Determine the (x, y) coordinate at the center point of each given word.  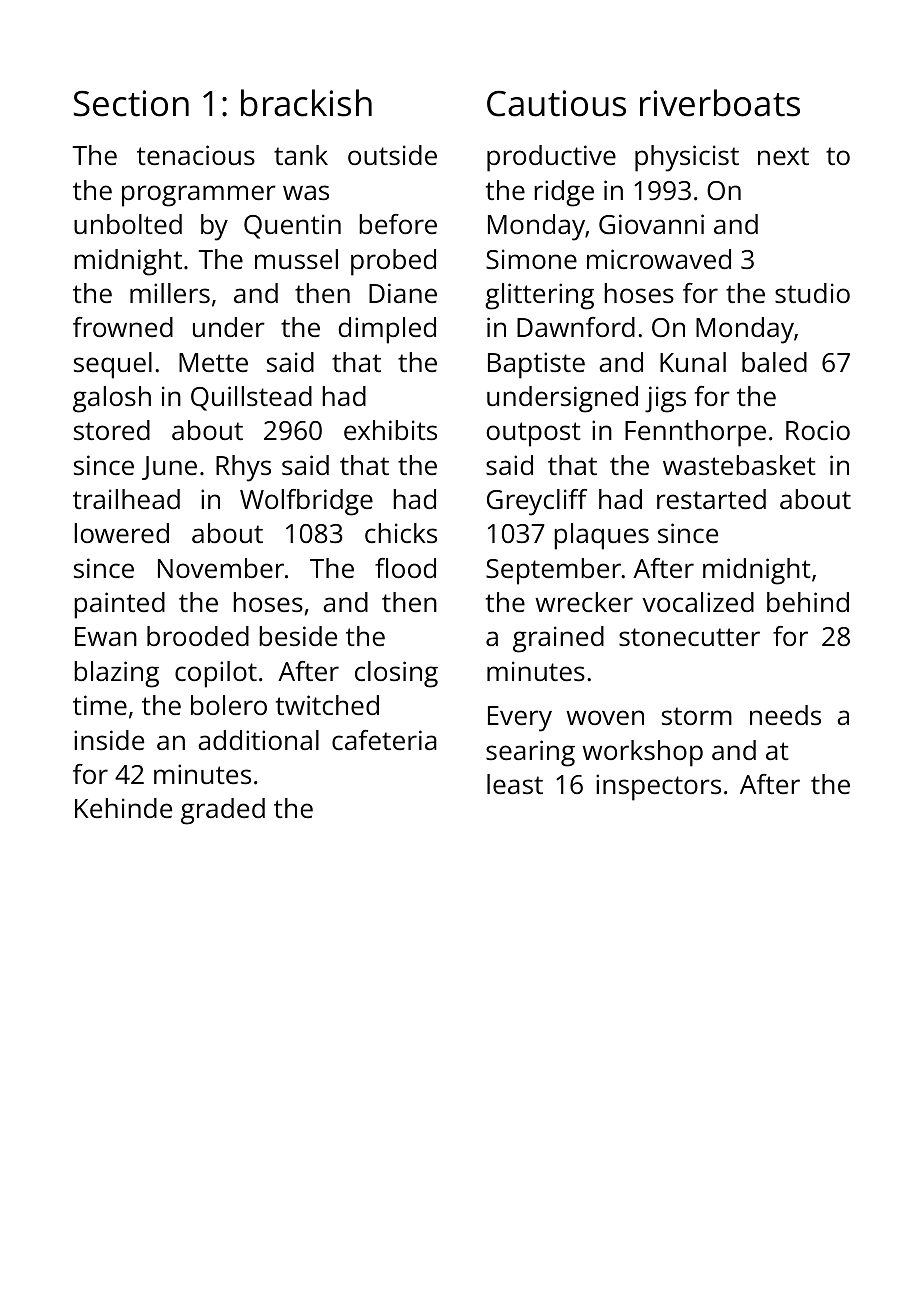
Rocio (818, 430)
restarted (711, 499)
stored (112, 430)
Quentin (292, 226)
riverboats (720, 103)
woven (605, 717)
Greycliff (537, 502)
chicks (401, 533)
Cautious (556, 103)
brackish (306, 103)
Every (520, 719)
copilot (216, 674)
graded (223, 811)
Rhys (243, 468)
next (783, 156)
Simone (531, 259)
